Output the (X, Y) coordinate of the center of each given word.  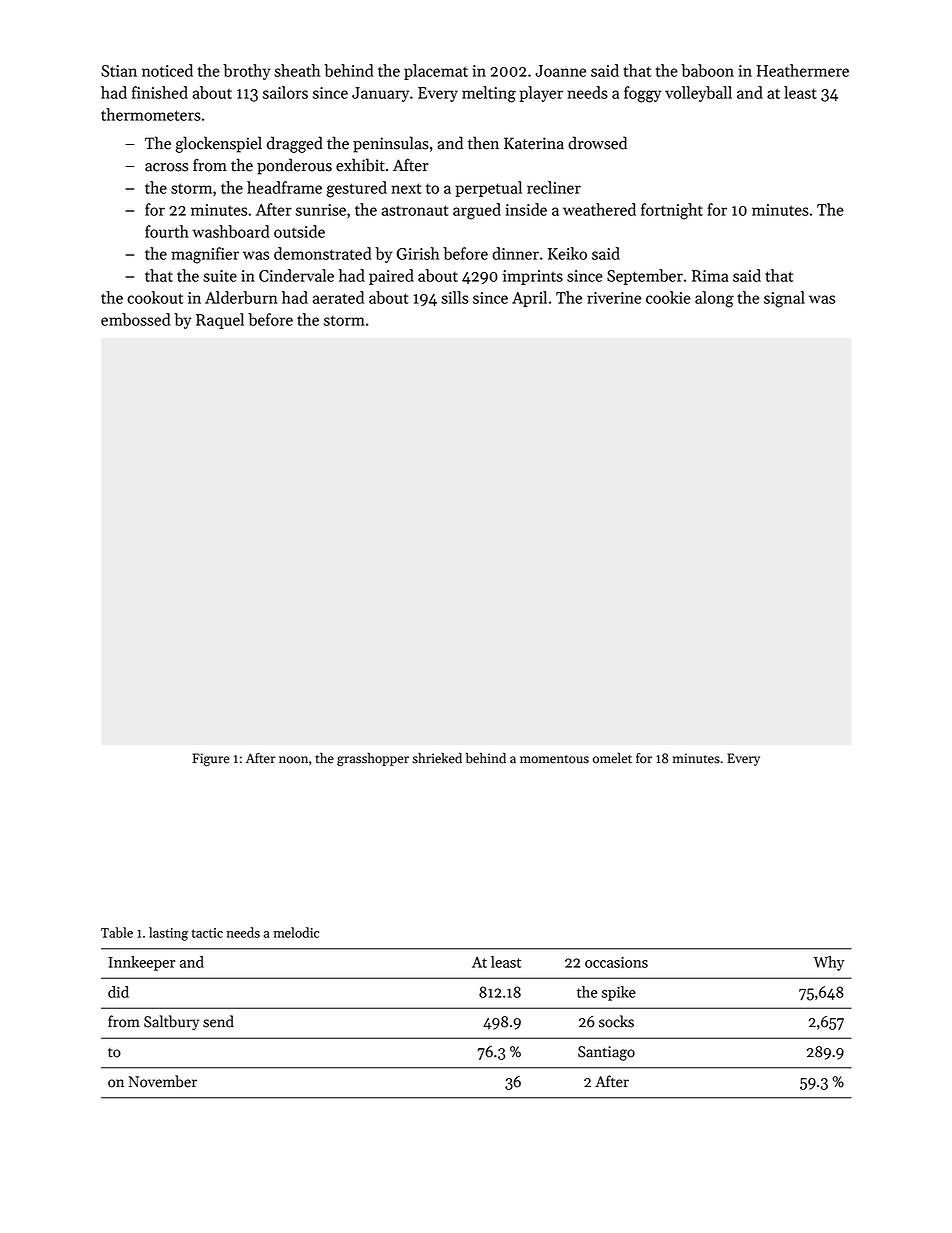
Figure (210, 759)
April (529, 299)
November (163, 1081)
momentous (554, 759)
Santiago (606, 1053)
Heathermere (802, 70)
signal (784, 299)
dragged (295, 144)
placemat (436, 72)
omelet (612, 758)
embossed (135, 319)
